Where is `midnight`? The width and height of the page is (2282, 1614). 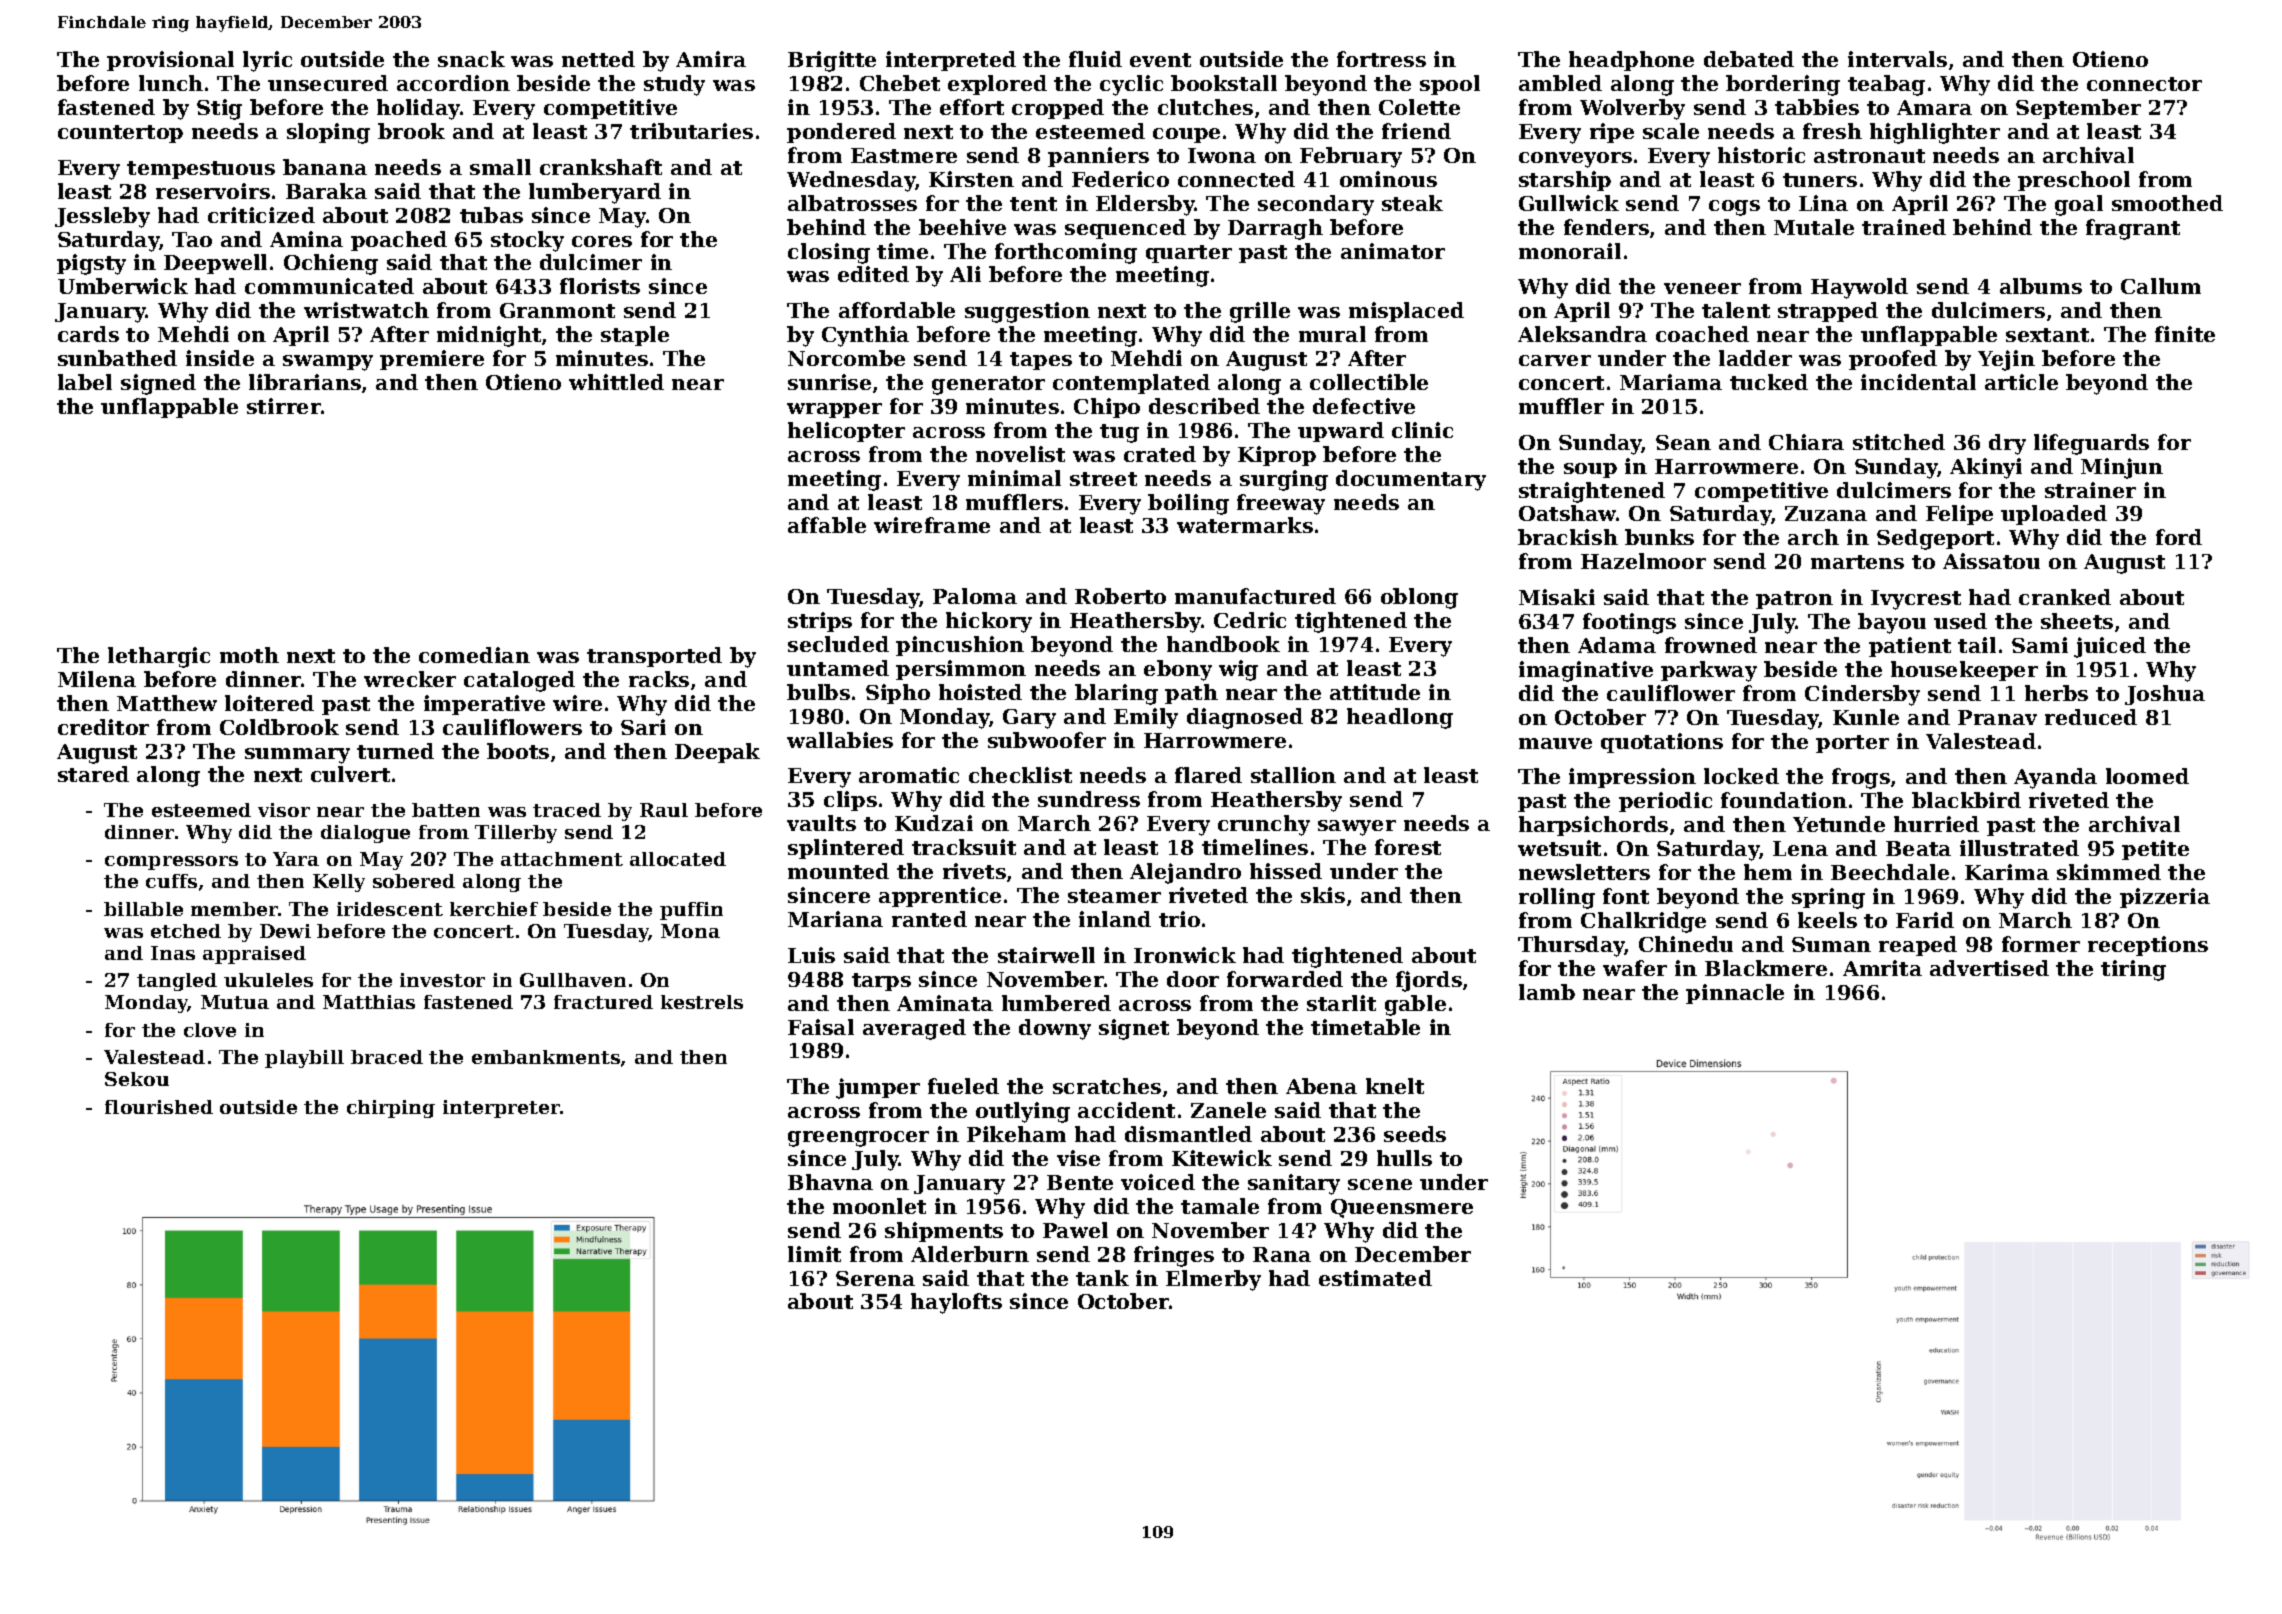
midnight is located at coordinates (489, 336).
